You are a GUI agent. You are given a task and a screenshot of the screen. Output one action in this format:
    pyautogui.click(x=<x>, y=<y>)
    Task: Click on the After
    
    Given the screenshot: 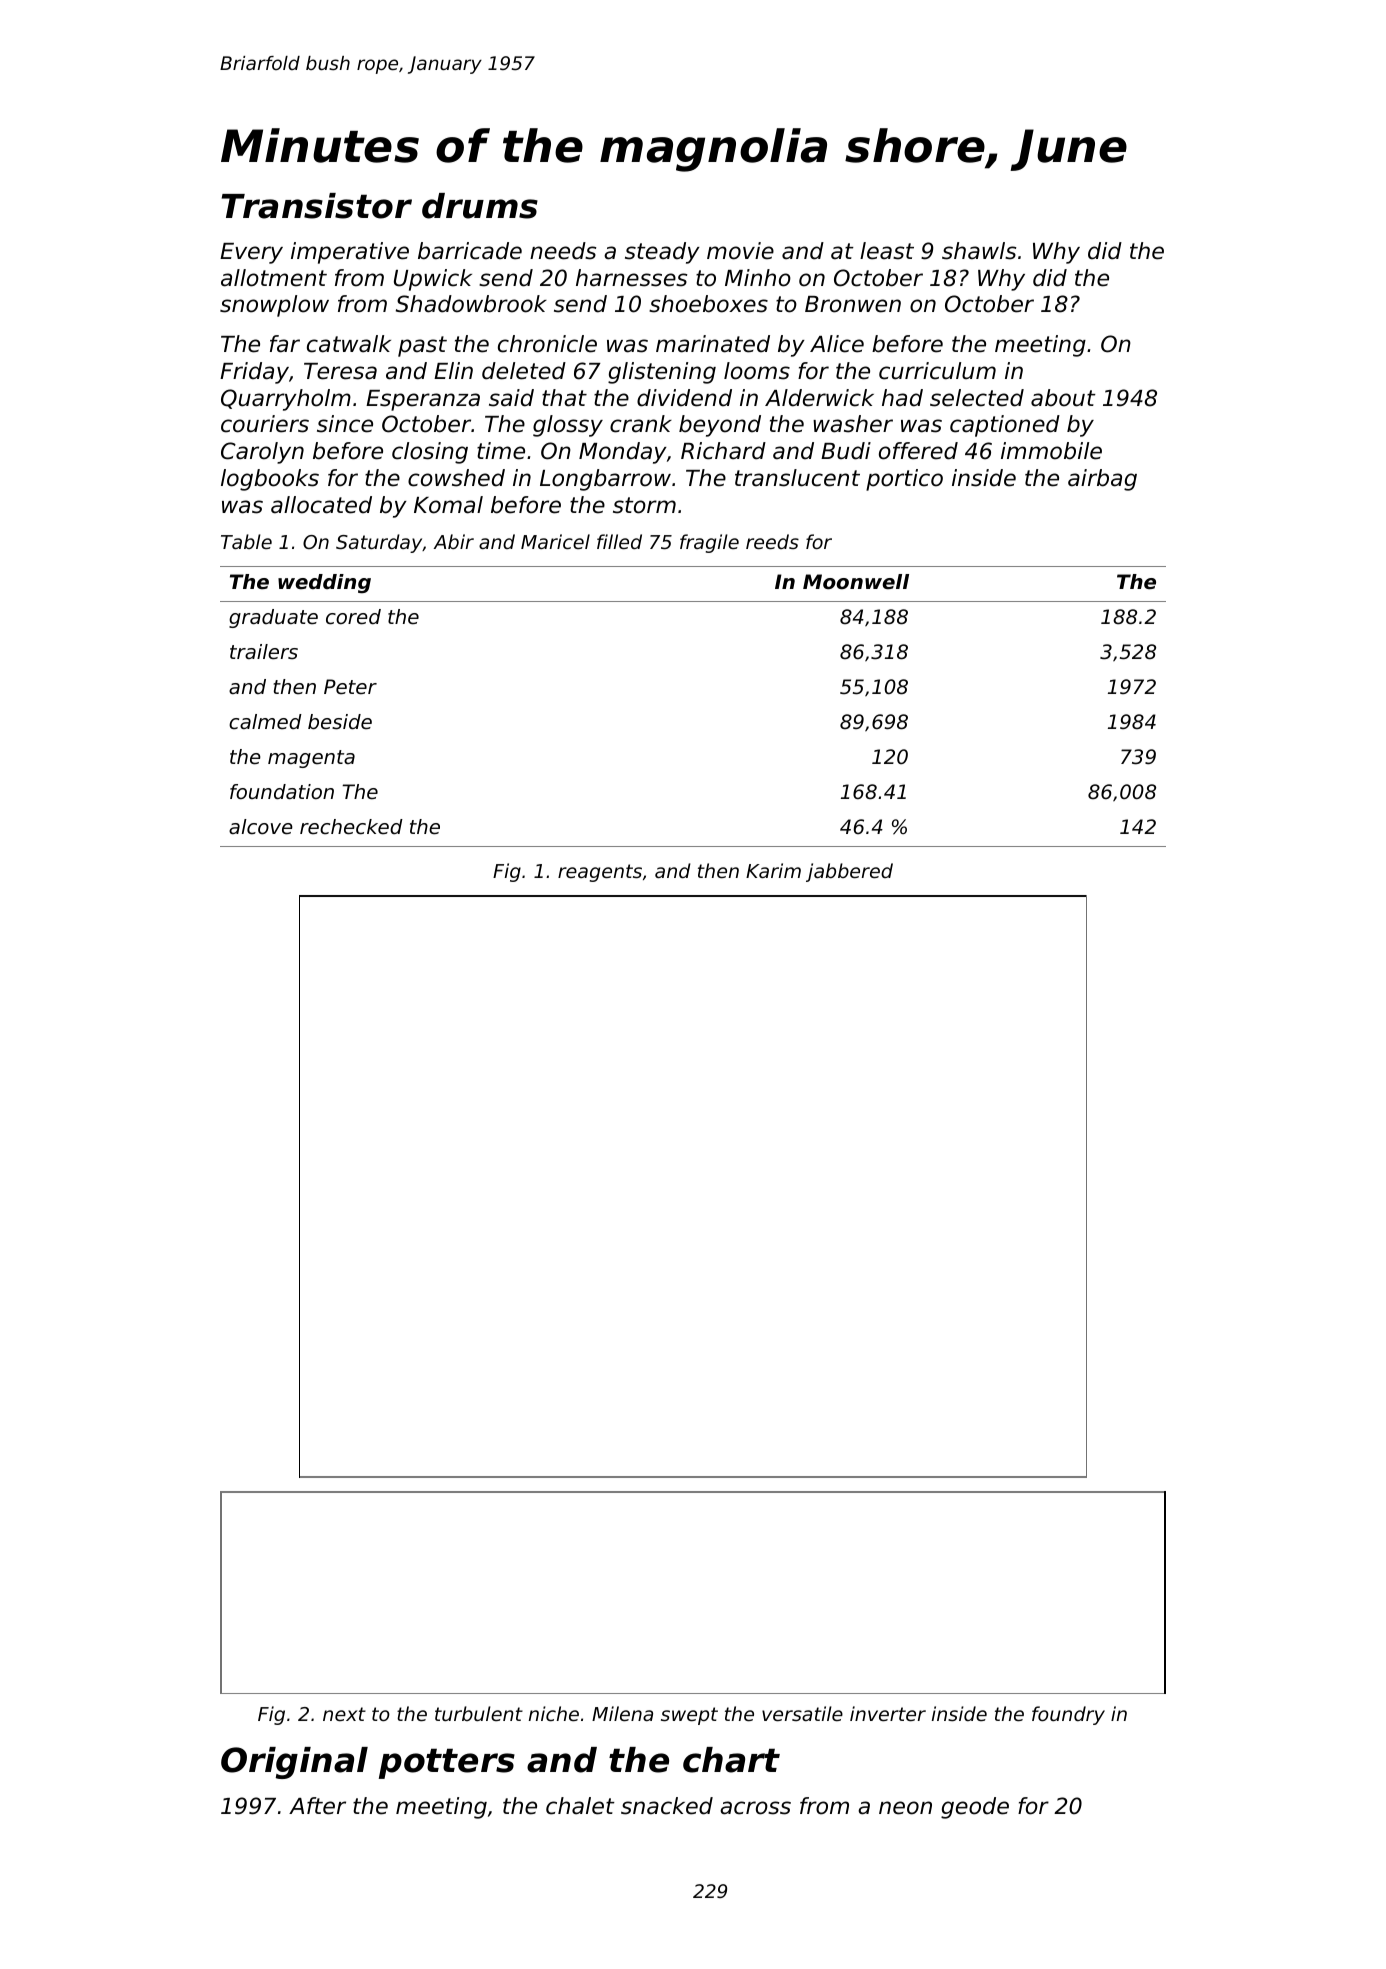 What is the action you would take?
    pyautogui.click(x=317, y=1806)
